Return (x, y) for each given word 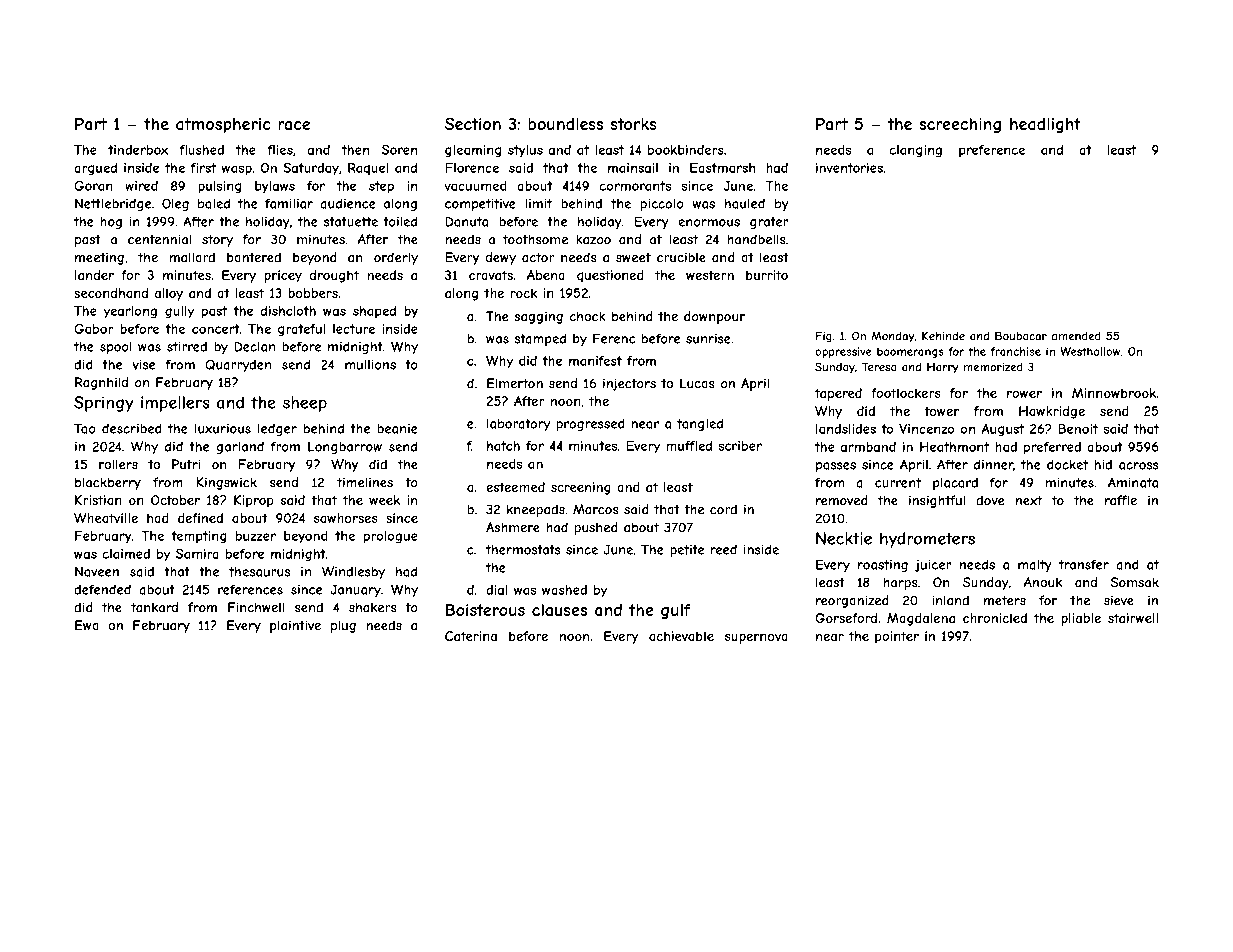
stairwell (1133, 618)
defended (102, 589)
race (294, 125)
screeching (960, 125)
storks (634, 124)
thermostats (523, 550)
